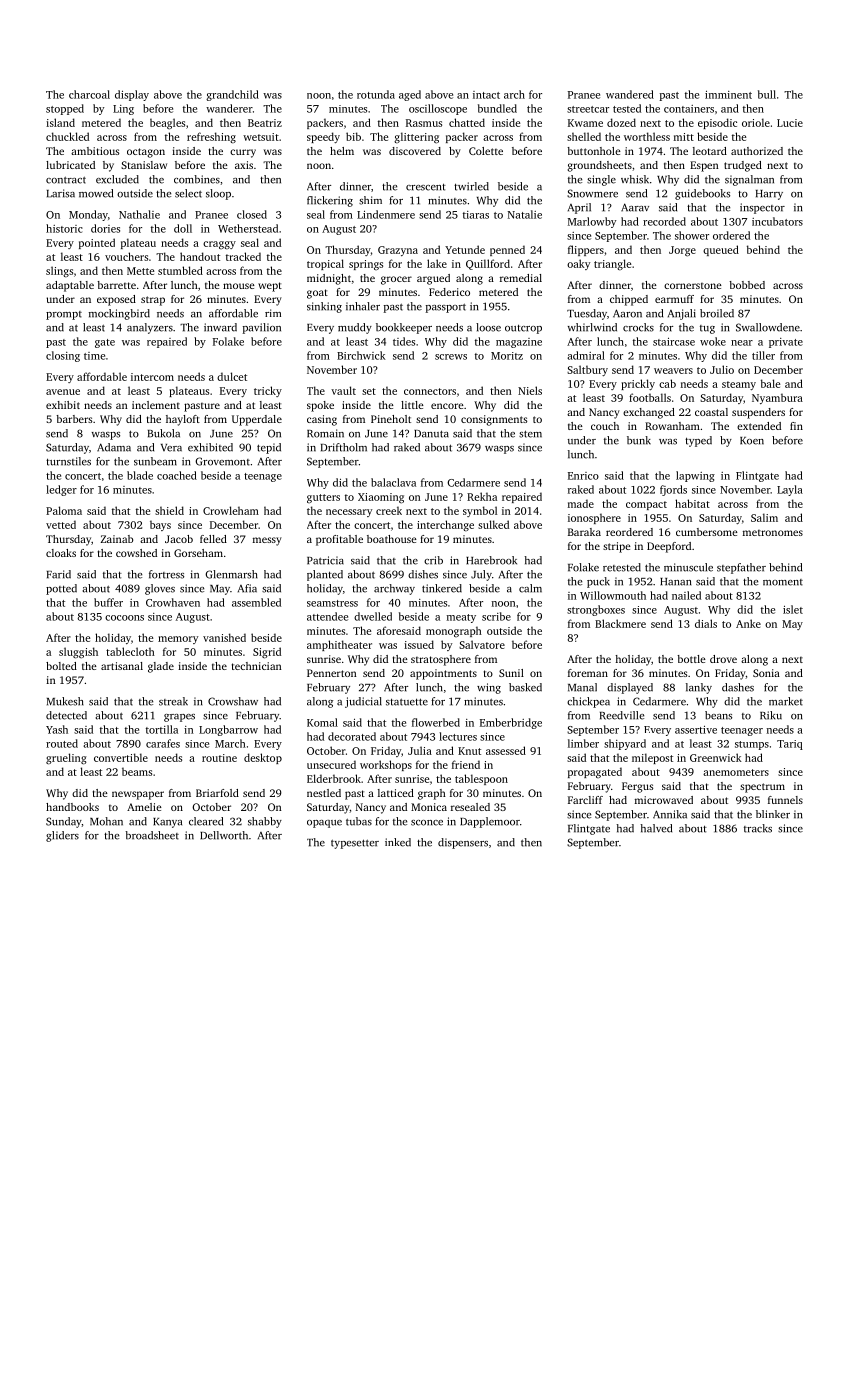 The width and height of the image is (849, 1400). Describe the element at coordinates (152, 835) in the image. I see `broadsheet` at that location.
